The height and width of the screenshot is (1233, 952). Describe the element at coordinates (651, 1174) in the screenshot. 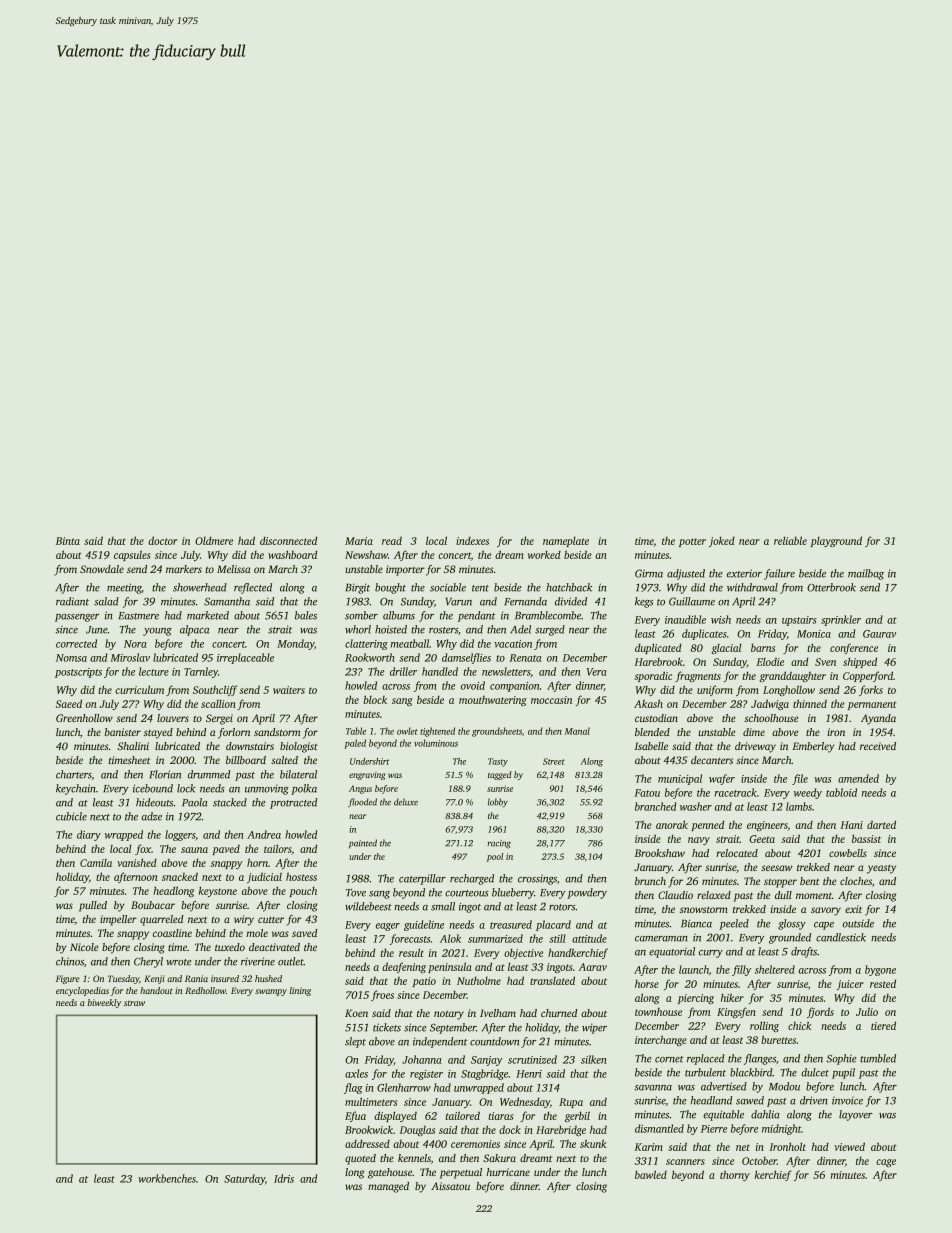

I see `bawled` at that location.
